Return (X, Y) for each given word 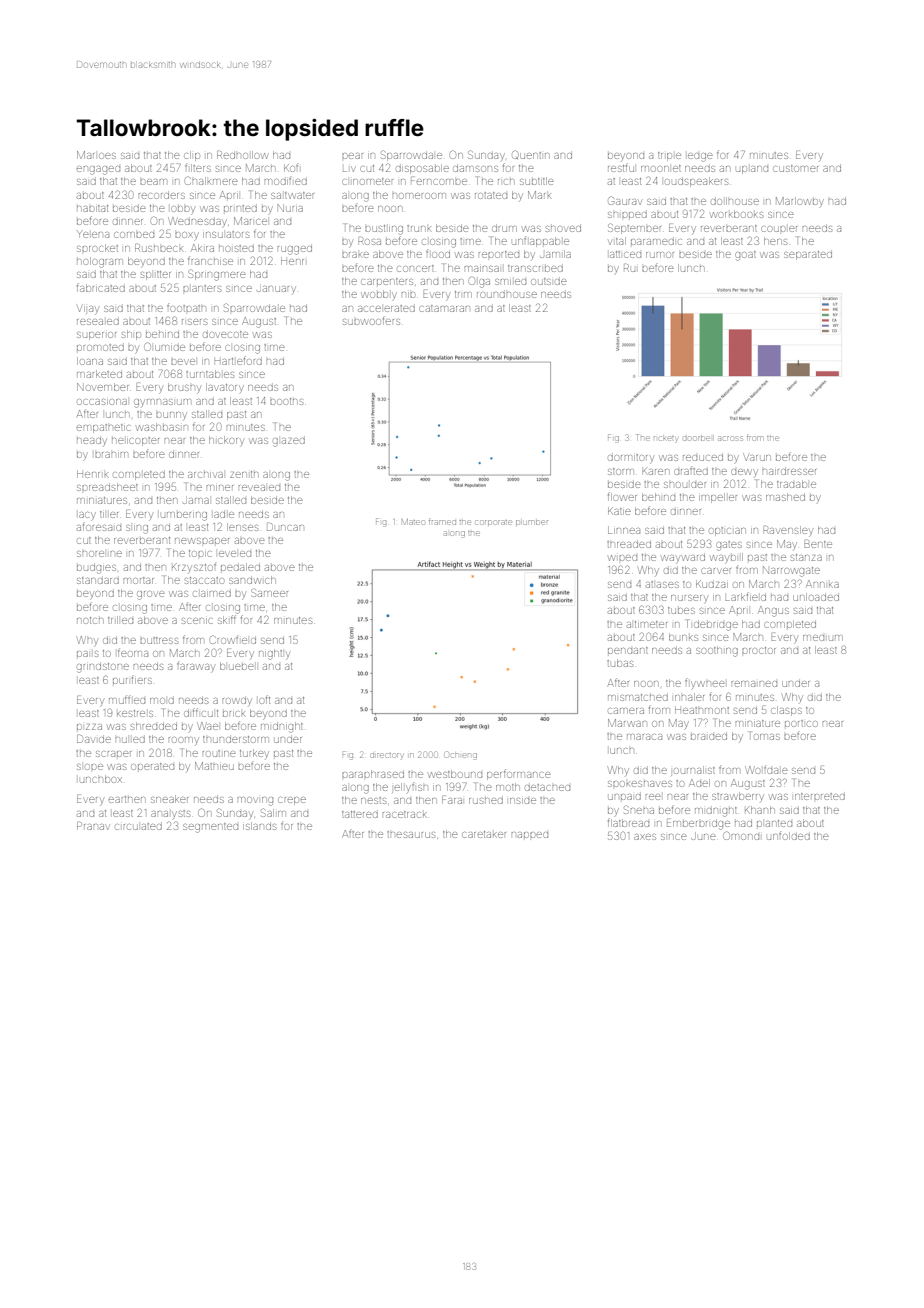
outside (549, 281)
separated (808, 255)
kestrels (135, 713)
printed (240, 208)
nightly (274, 654)
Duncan (285, 527)
